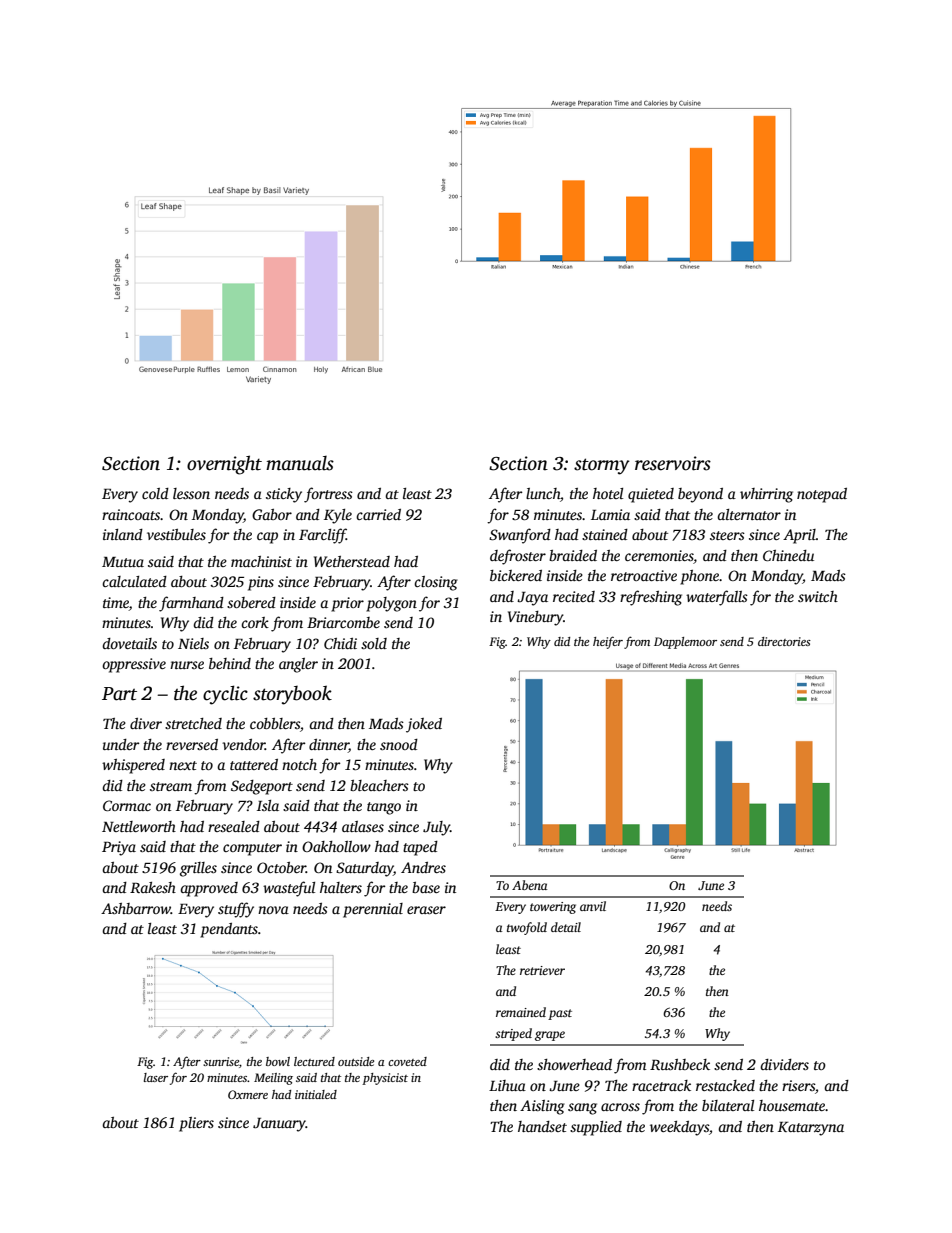  I want to click on sold, so click(374, 643).
